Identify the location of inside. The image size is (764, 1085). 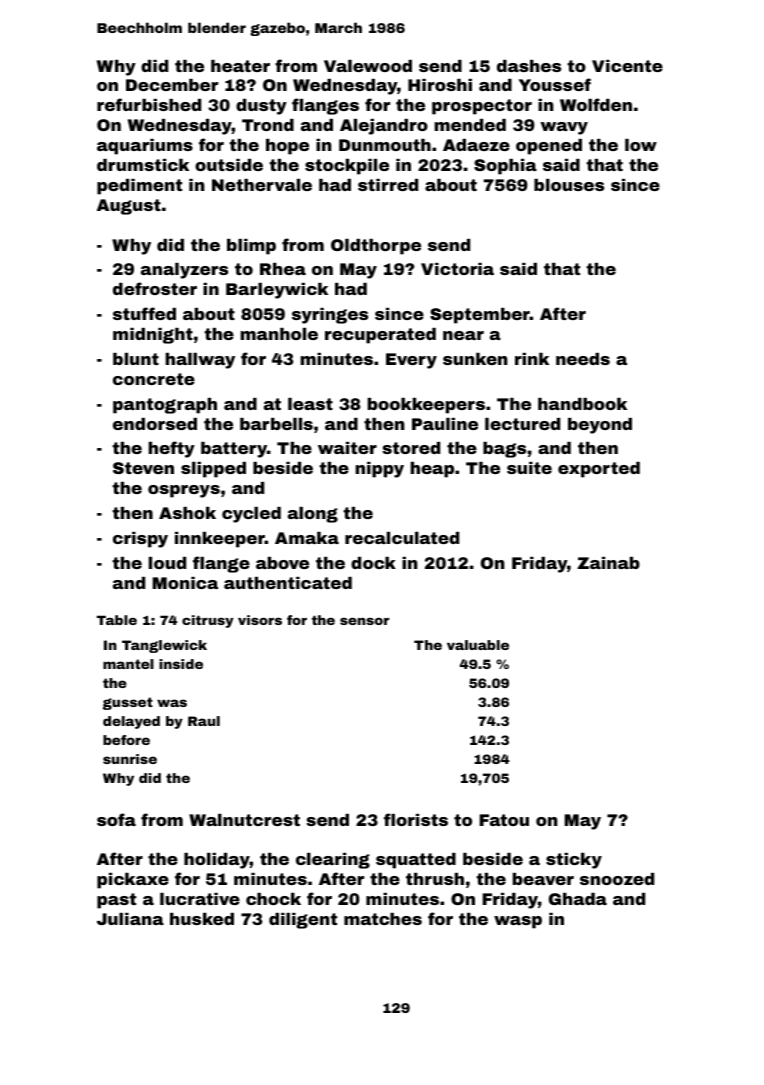
(181, 664).
